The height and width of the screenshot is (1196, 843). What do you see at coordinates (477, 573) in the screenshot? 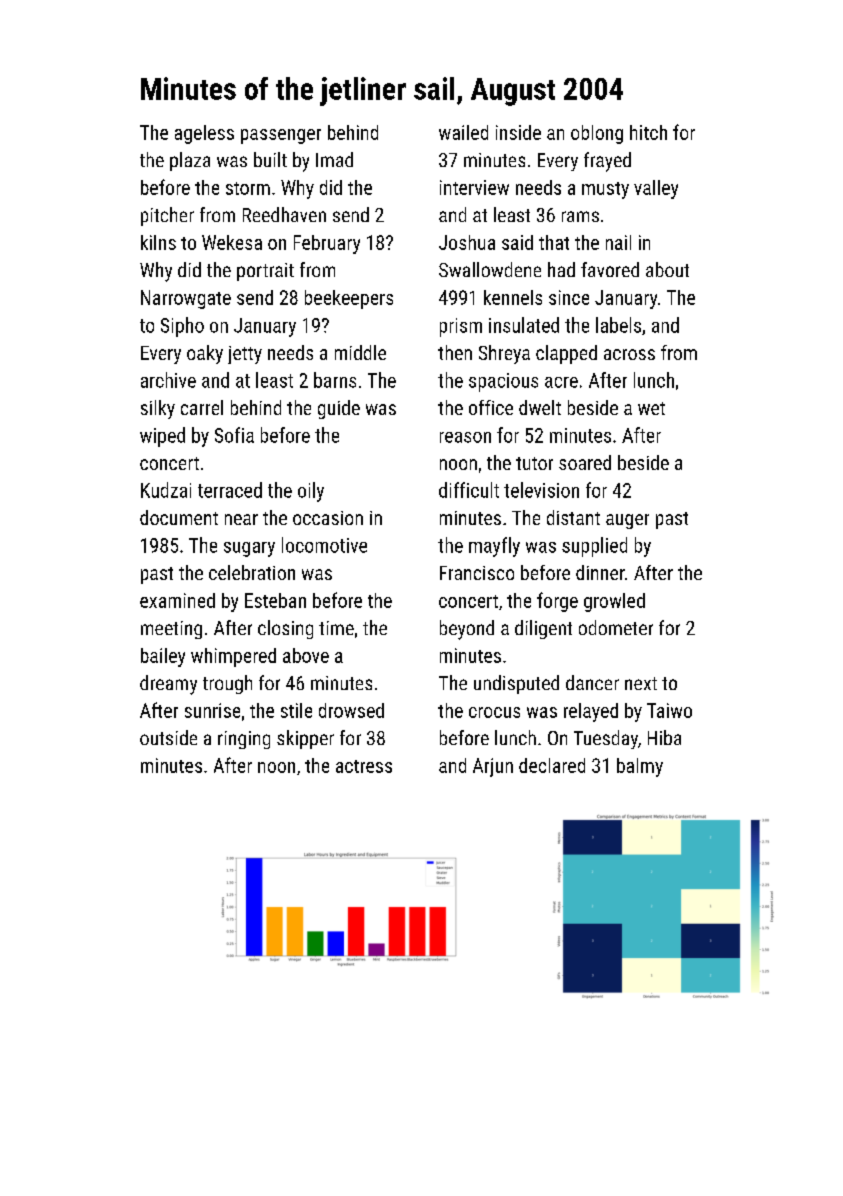
I see `Francisco` at bounding box center [477, 573].
